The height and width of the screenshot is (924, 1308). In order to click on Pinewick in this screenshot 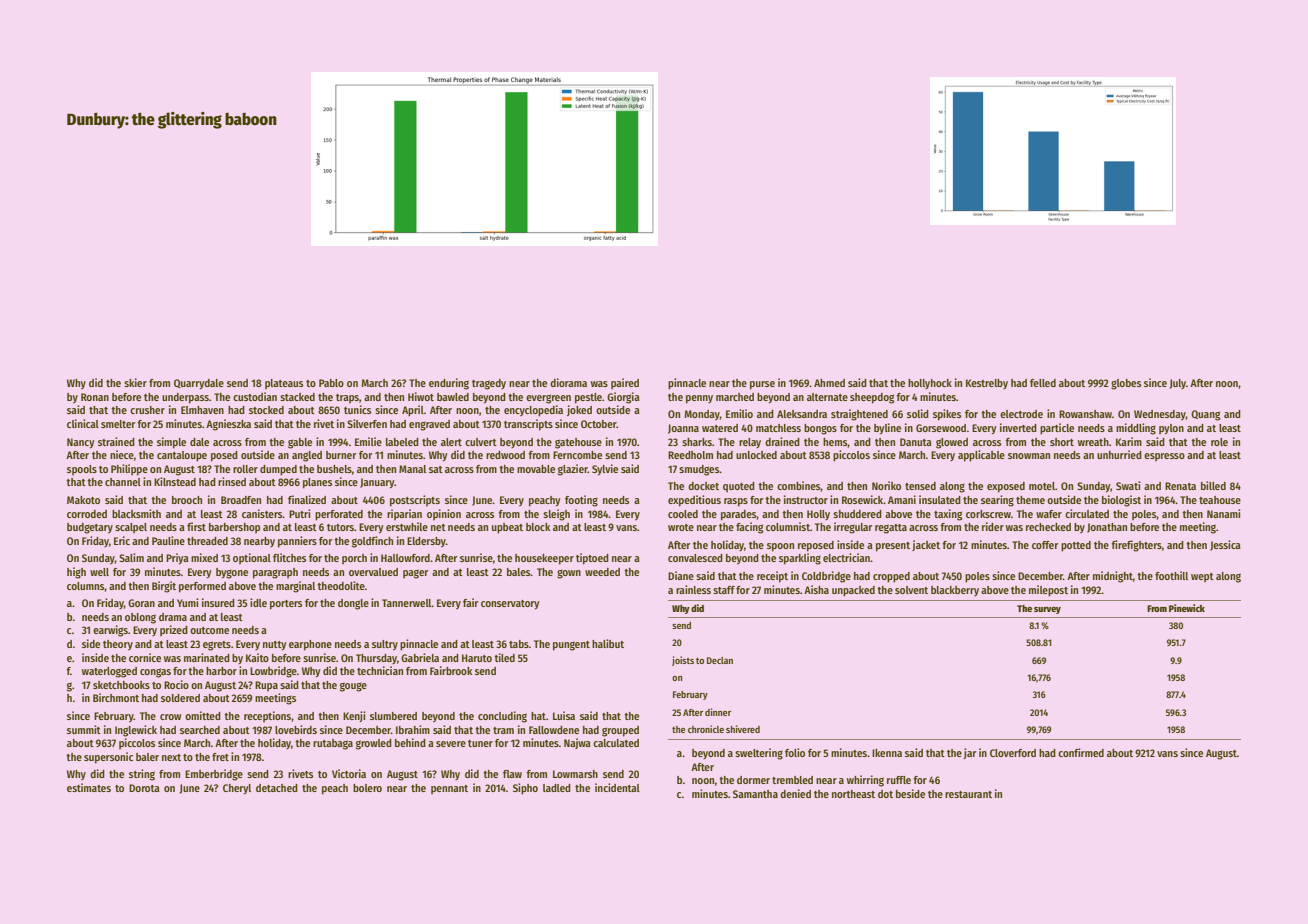, I will do `click(1187, 608)`.
